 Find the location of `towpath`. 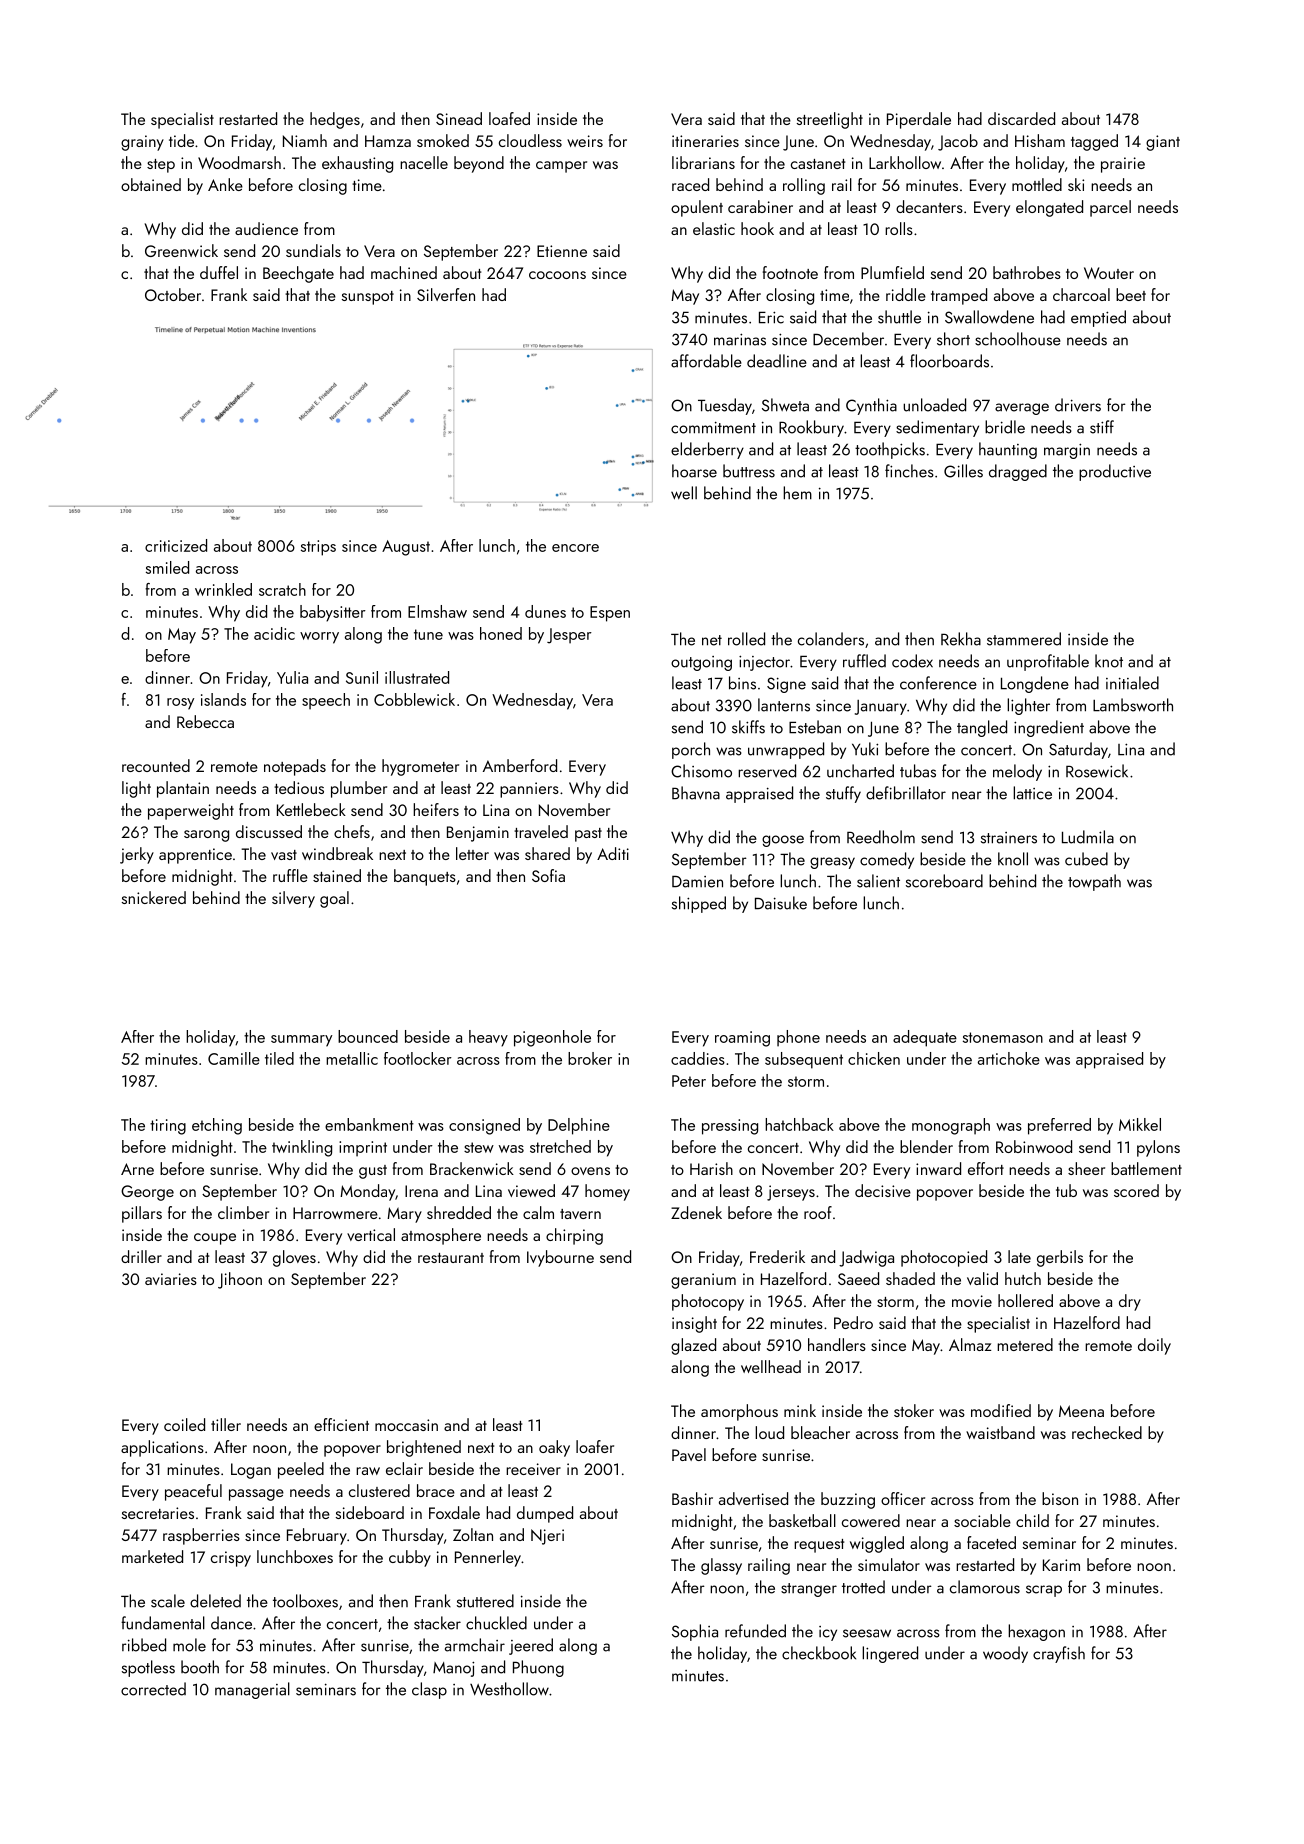

towpath is located at coordinates (1094, 882).
